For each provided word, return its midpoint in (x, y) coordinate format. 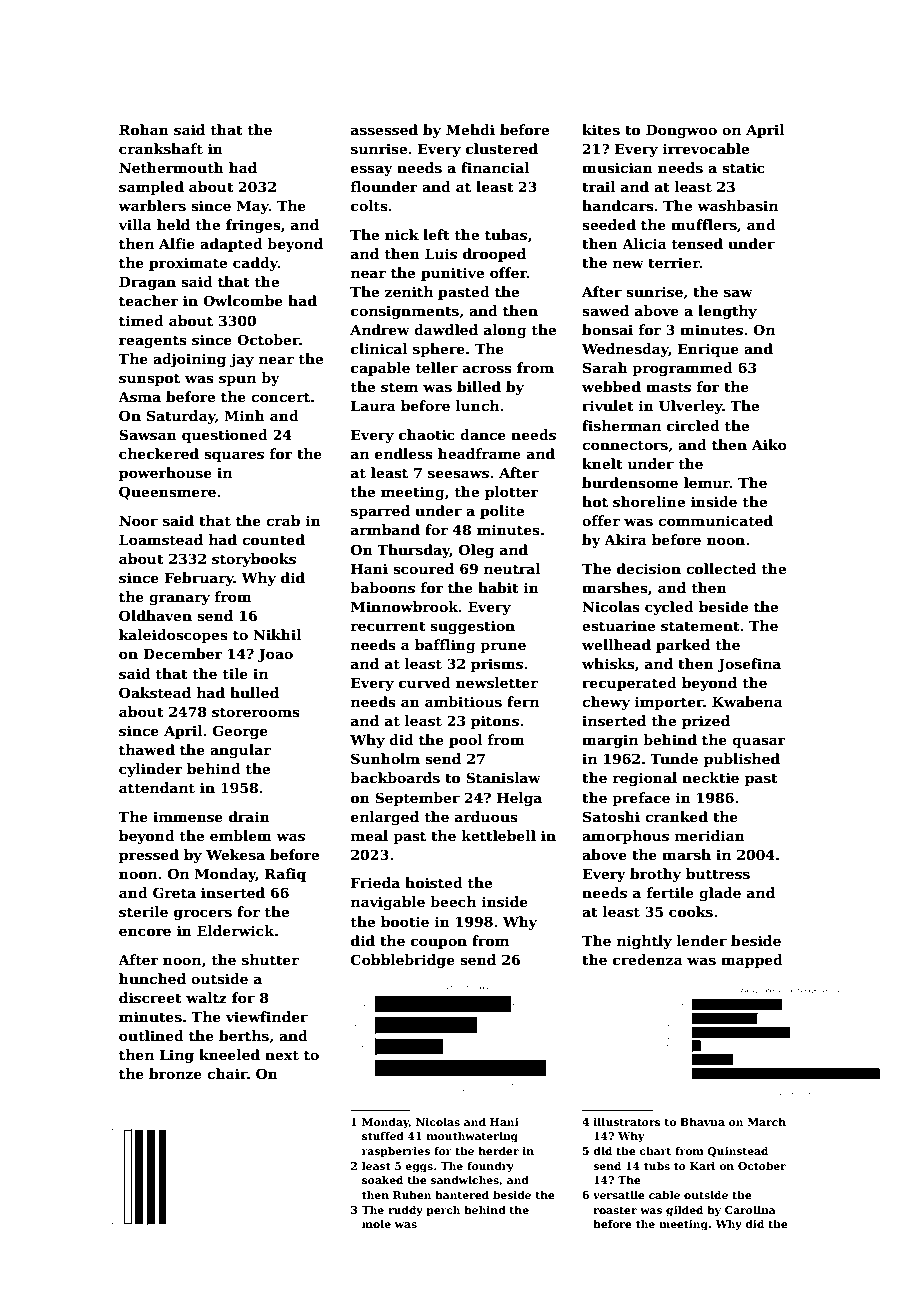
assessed (384, 129)
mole (376, 1224)
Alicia (644, 243)
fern (523, 701)
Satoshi (611, 816)
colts (369, 205)
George (240, 732)
